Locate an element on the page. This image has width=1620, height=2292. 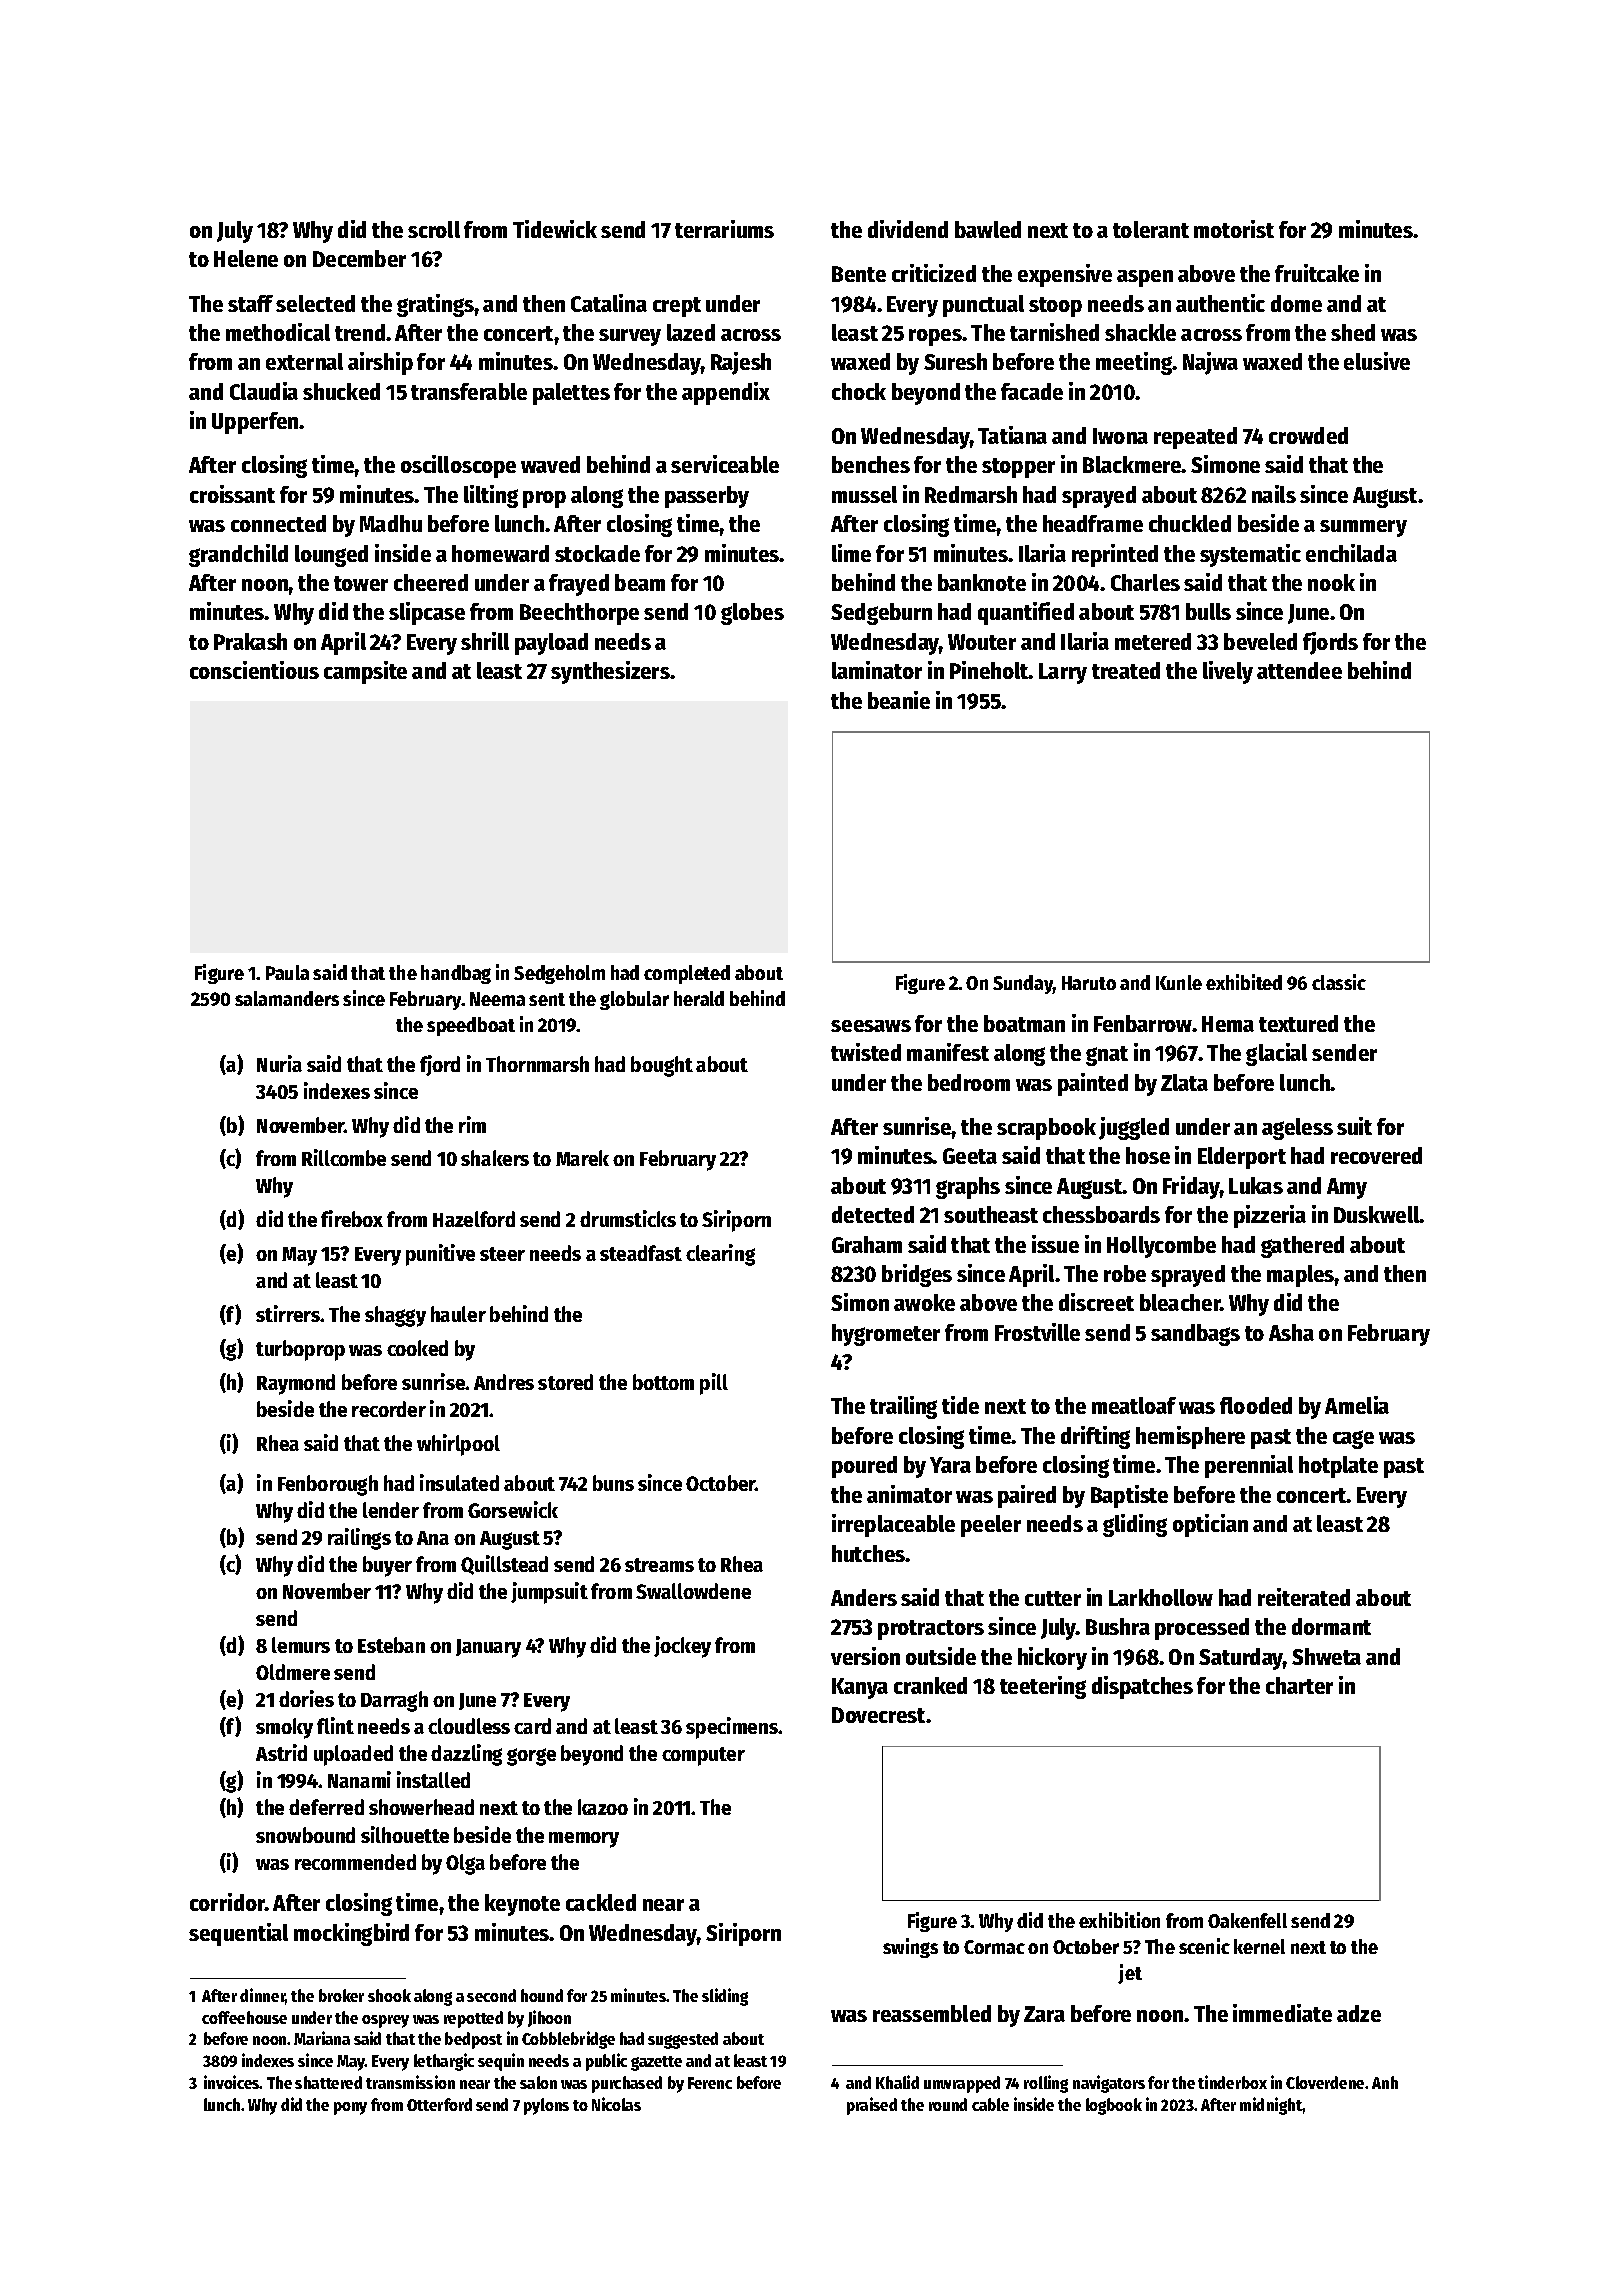
Raymond is located at coordinates (296, 1384).
